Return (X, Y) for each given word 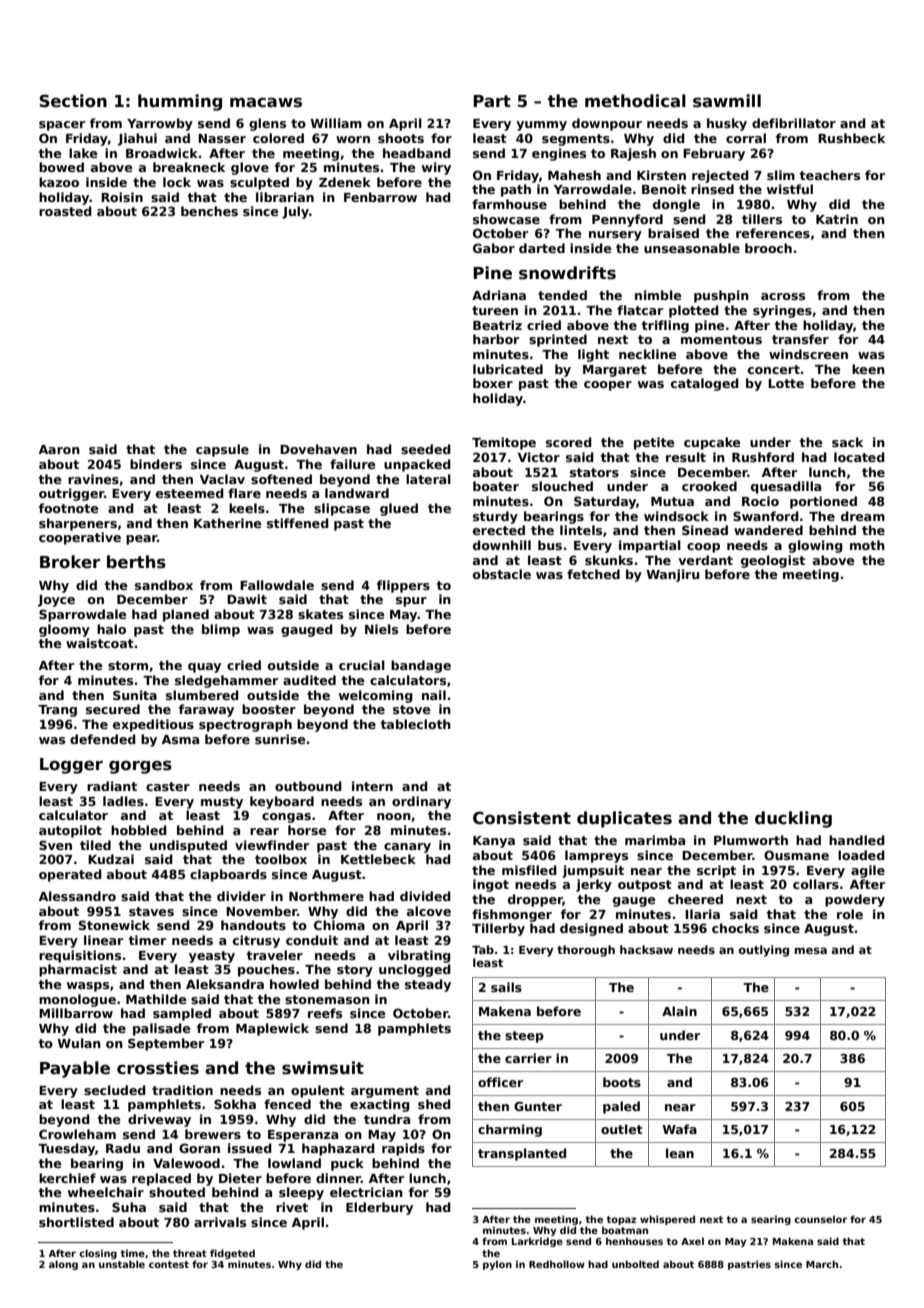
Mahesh (574, 175)
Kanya (494, 842)
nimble (658, 295)
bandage (421, 666)
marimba (655, 840)
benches (209, 211)
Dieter (240, 1178)
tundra (387, 1119)
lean (680, 1153)
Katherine (228, 523)
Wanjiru (673, 575)
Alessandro (77, 896)
